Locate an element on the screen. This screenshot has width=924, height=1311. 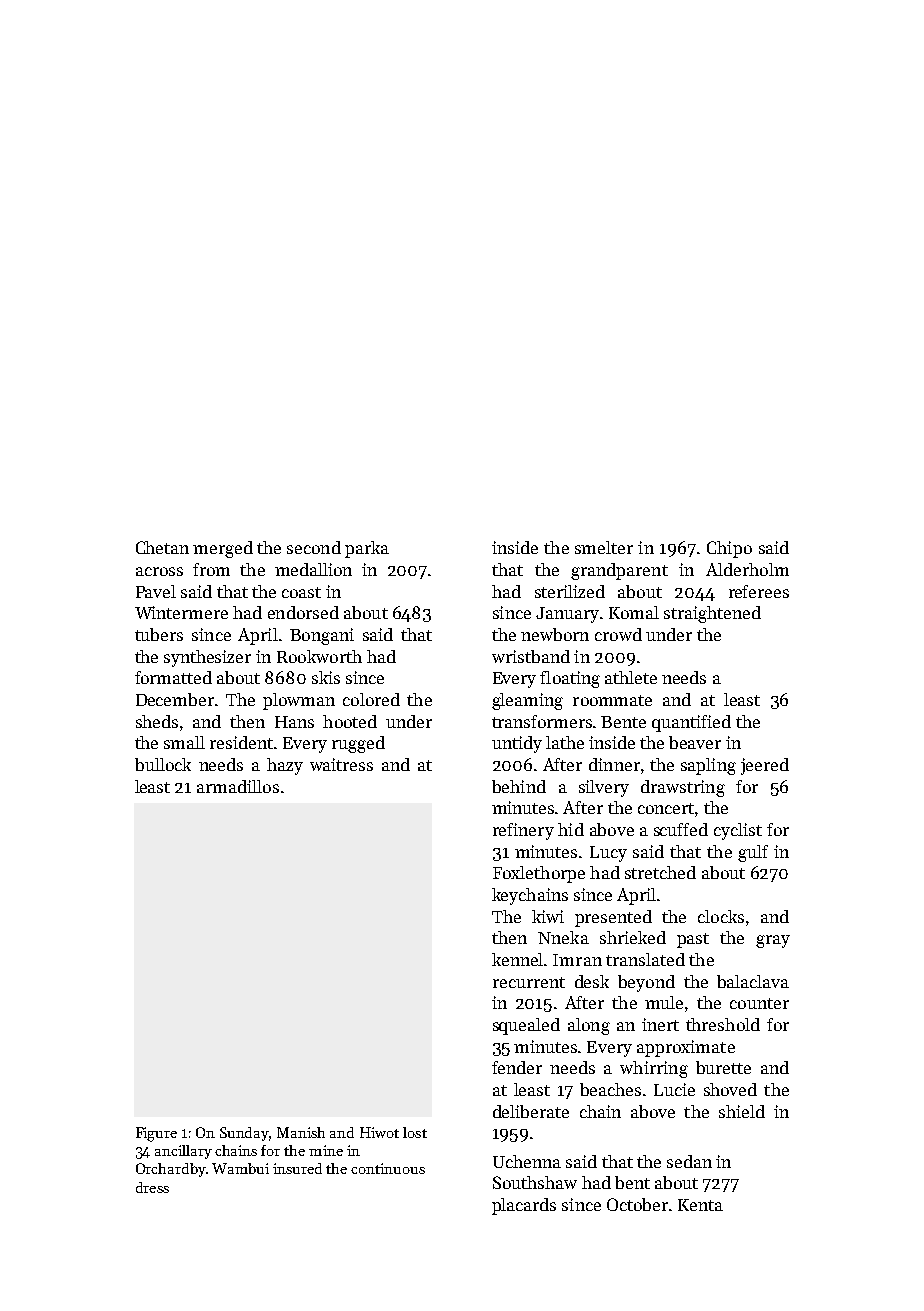
kennel is located at coordinates (517, 959).
